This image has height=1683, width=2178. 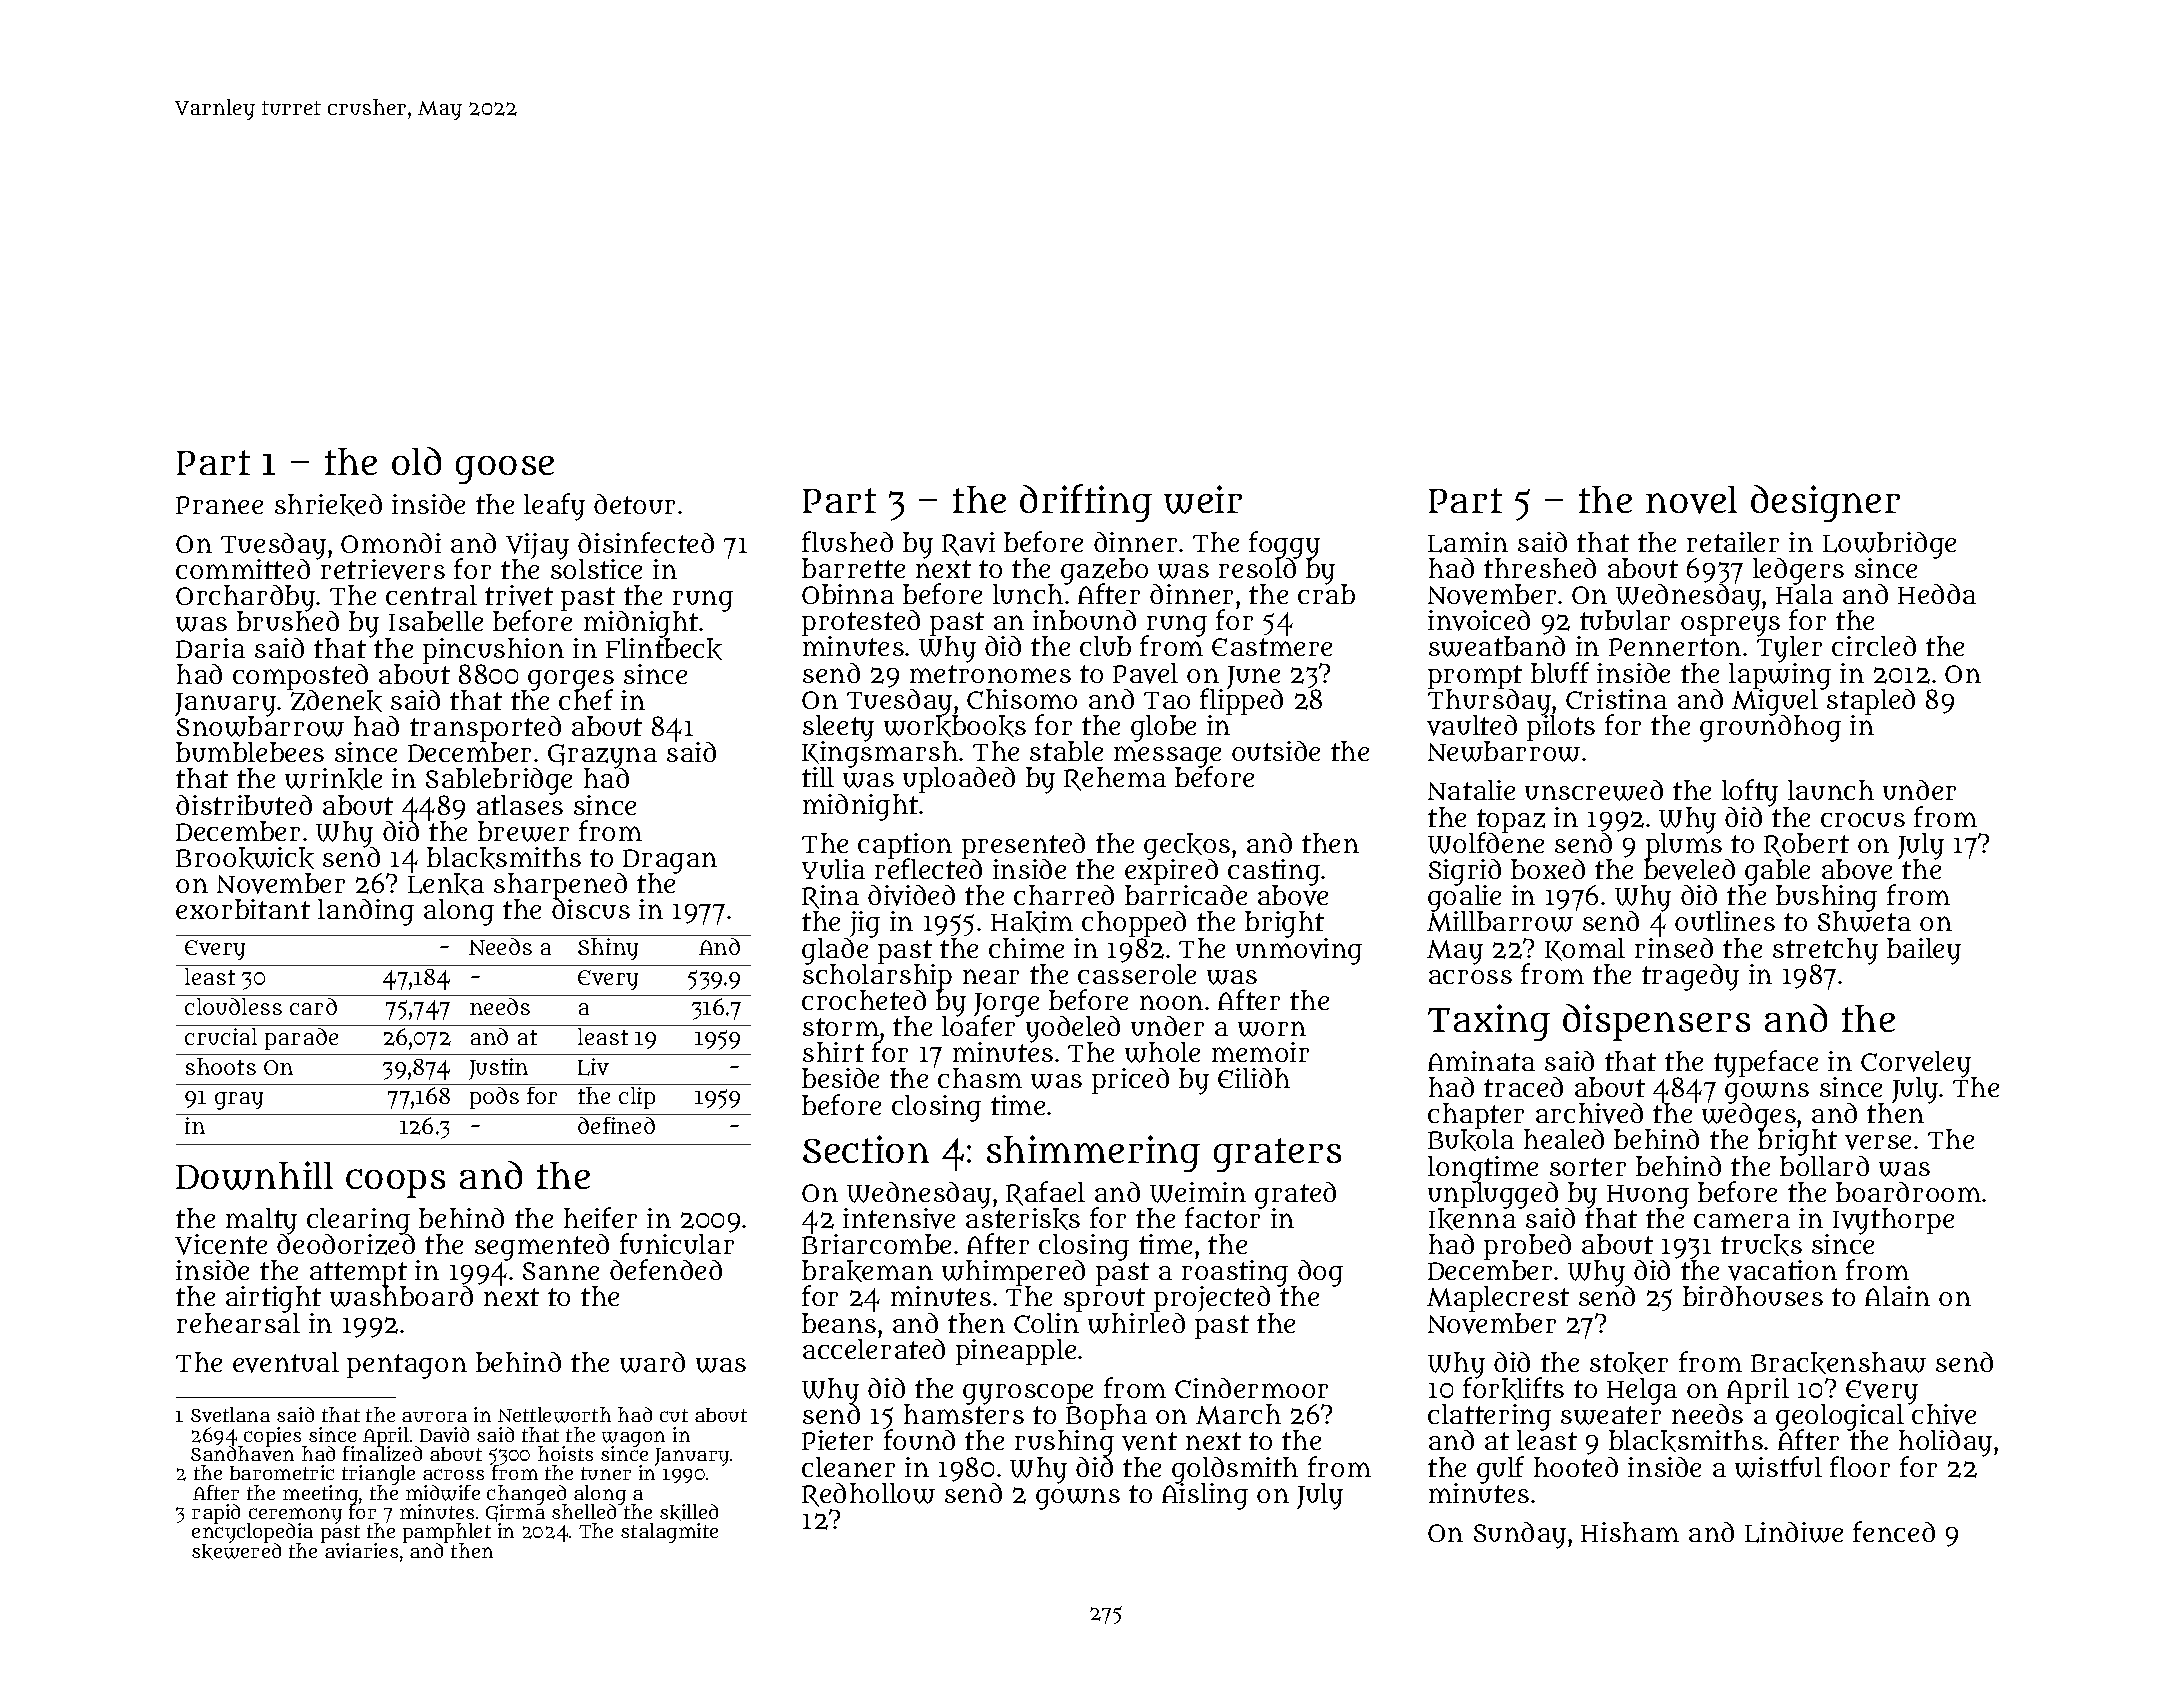 I want to click on launch, so click(x=1831, y=790).
